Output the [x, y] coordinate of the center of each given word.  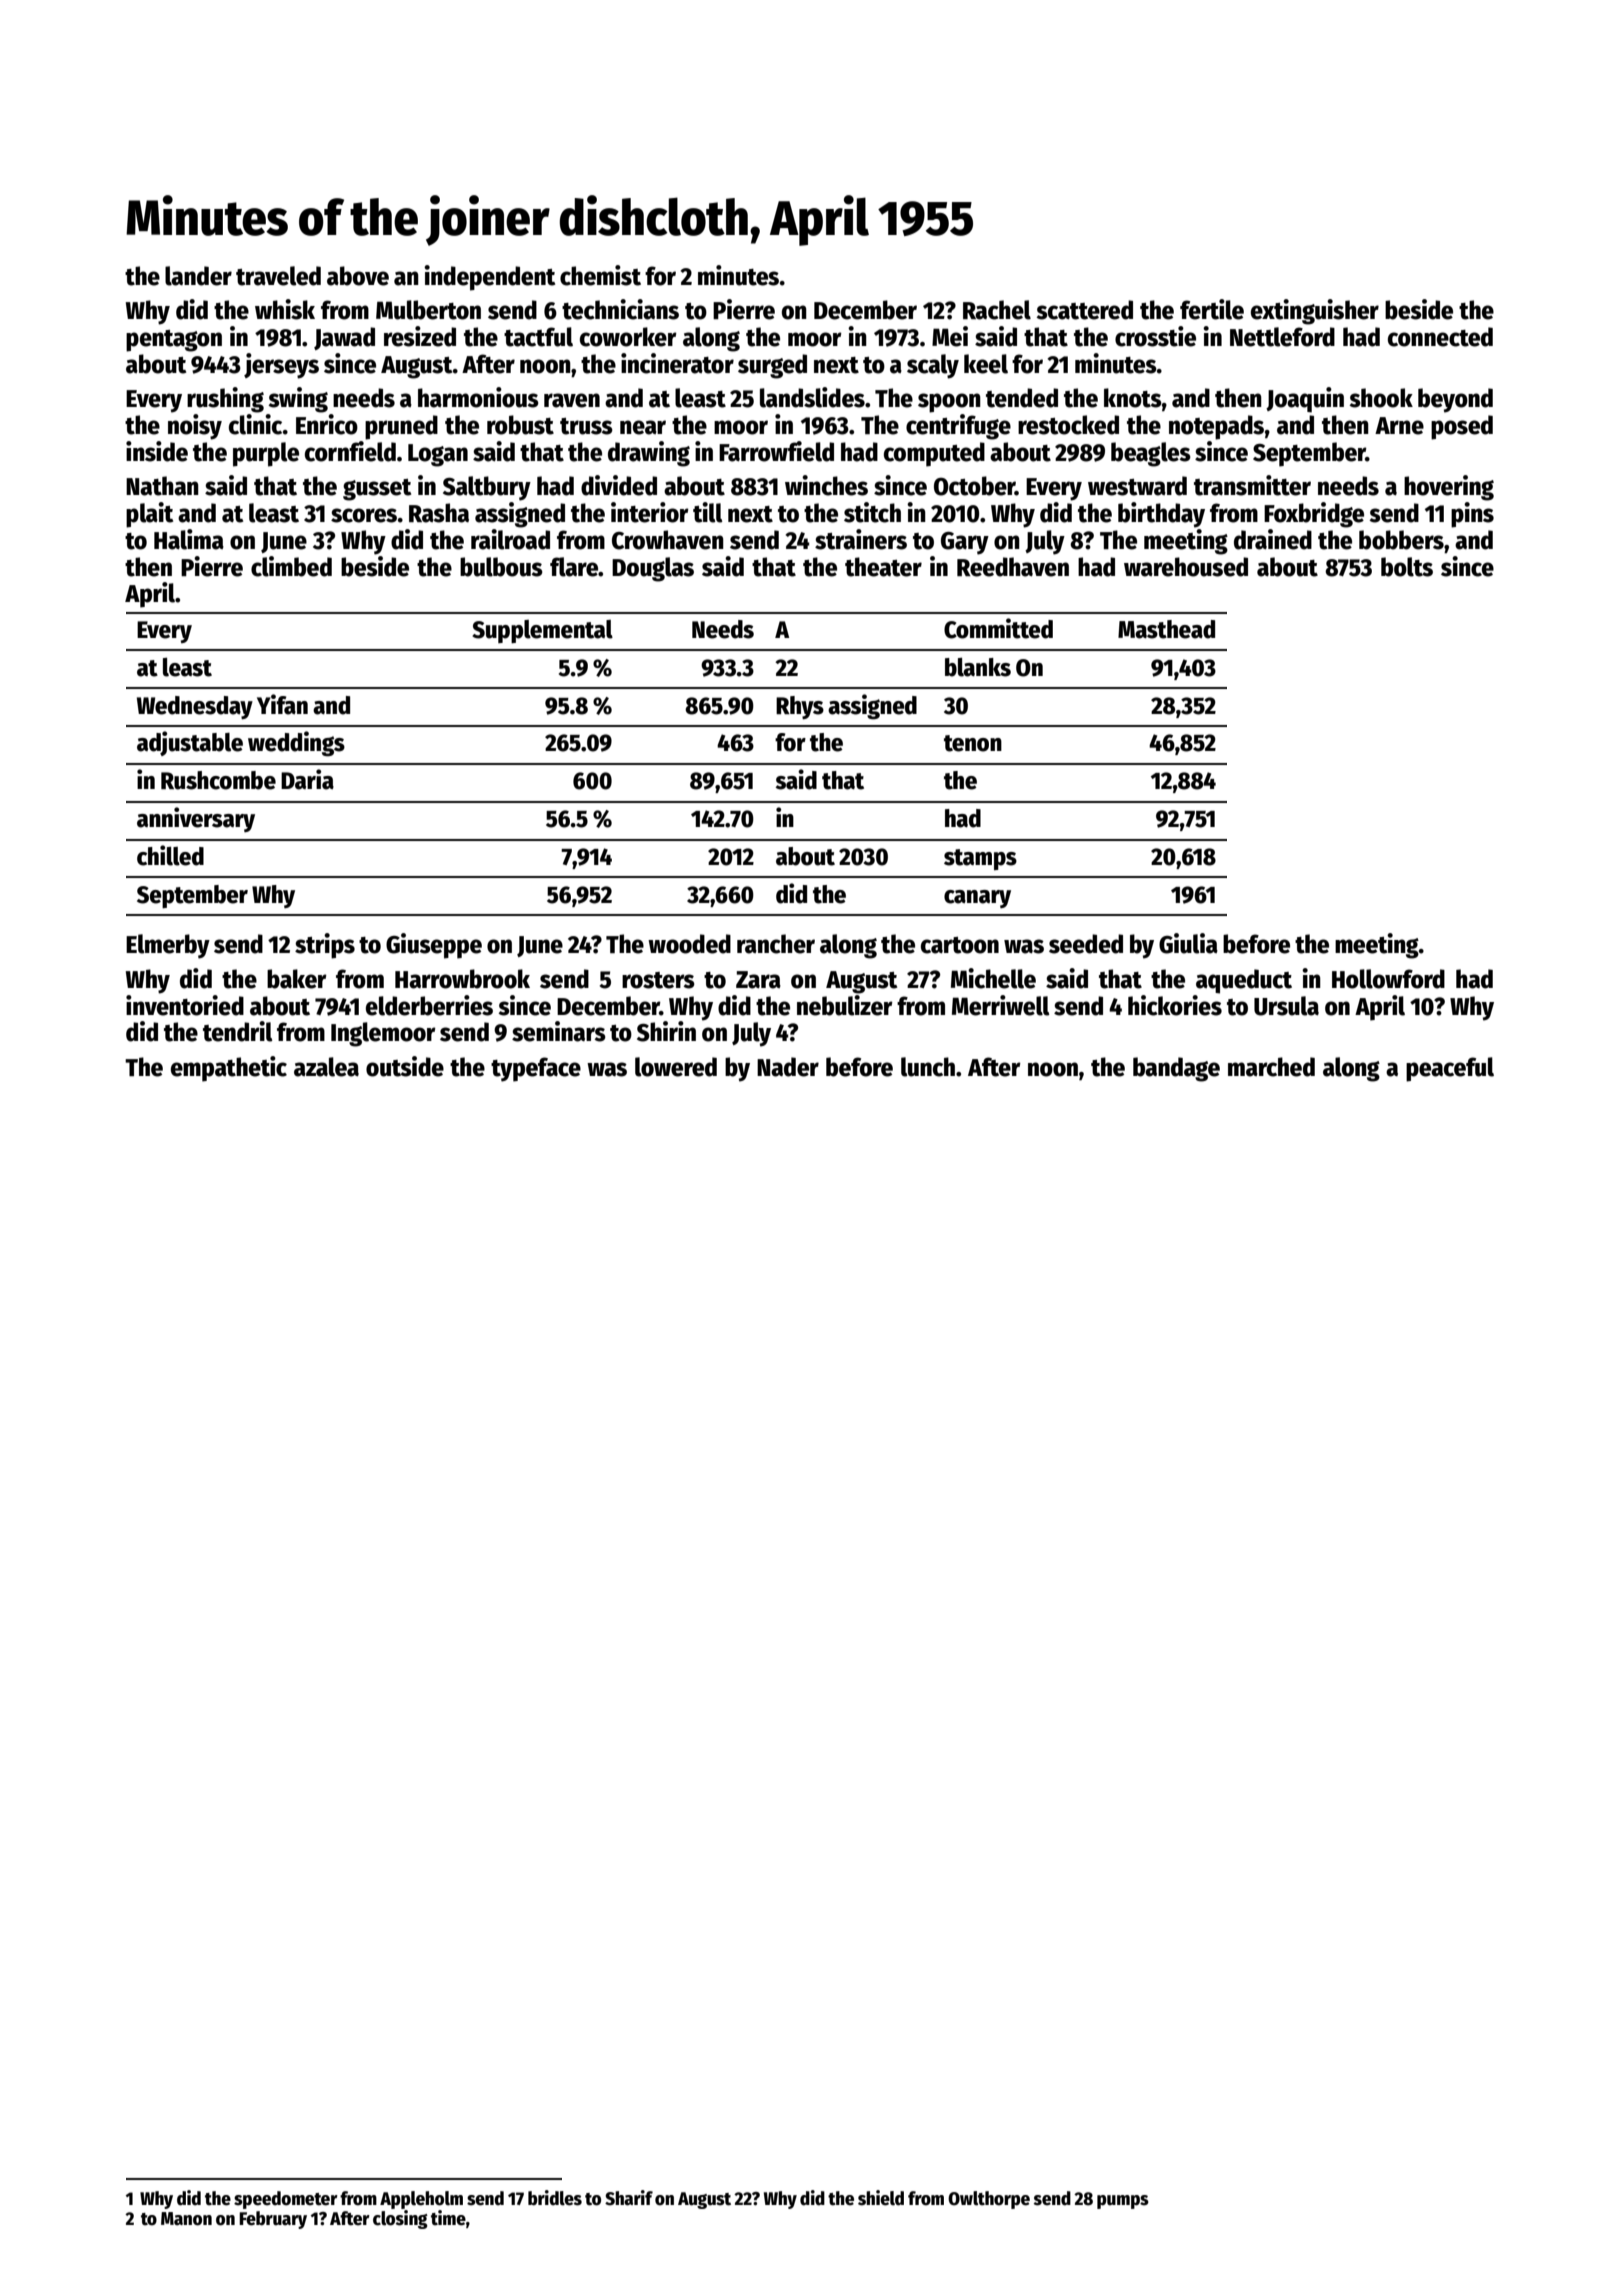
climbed [291, 566]
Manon [186, 2219]
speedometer [286, 2200]
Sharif [629, 2198]
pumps [1123, 2202]
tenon [973, 743]
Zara [758, 980]
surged [772, 366]
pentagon [174, 341]
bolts [1407, 567]
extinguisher [1315, 312]
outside [405, 1066]
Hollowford [1388, 979]
